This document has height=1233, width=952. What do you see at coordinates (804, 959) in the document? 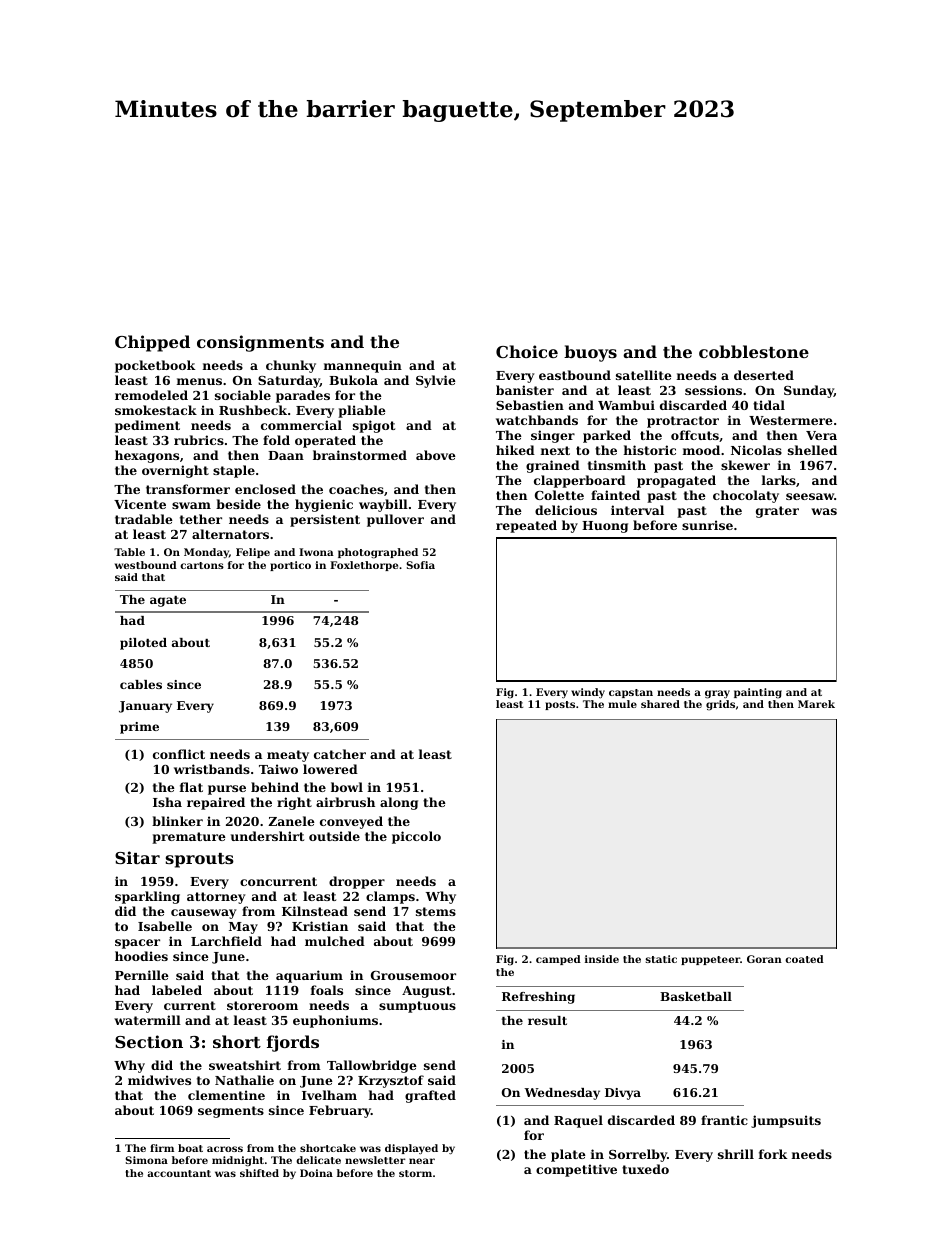
I see `coated` at bounding box center [804, 959].
